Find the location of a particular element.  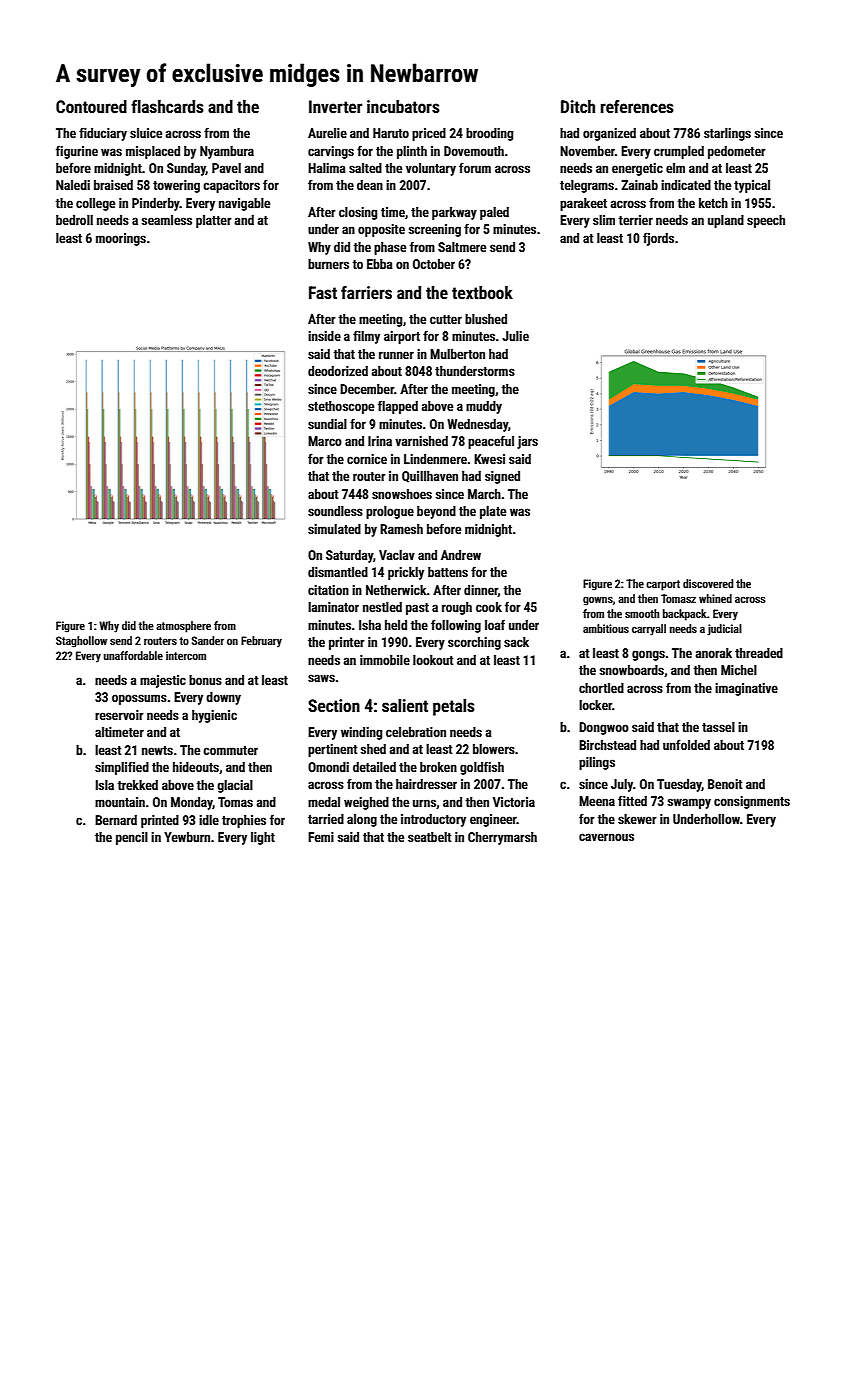

unfolded is located at coordinates (686, 744).
